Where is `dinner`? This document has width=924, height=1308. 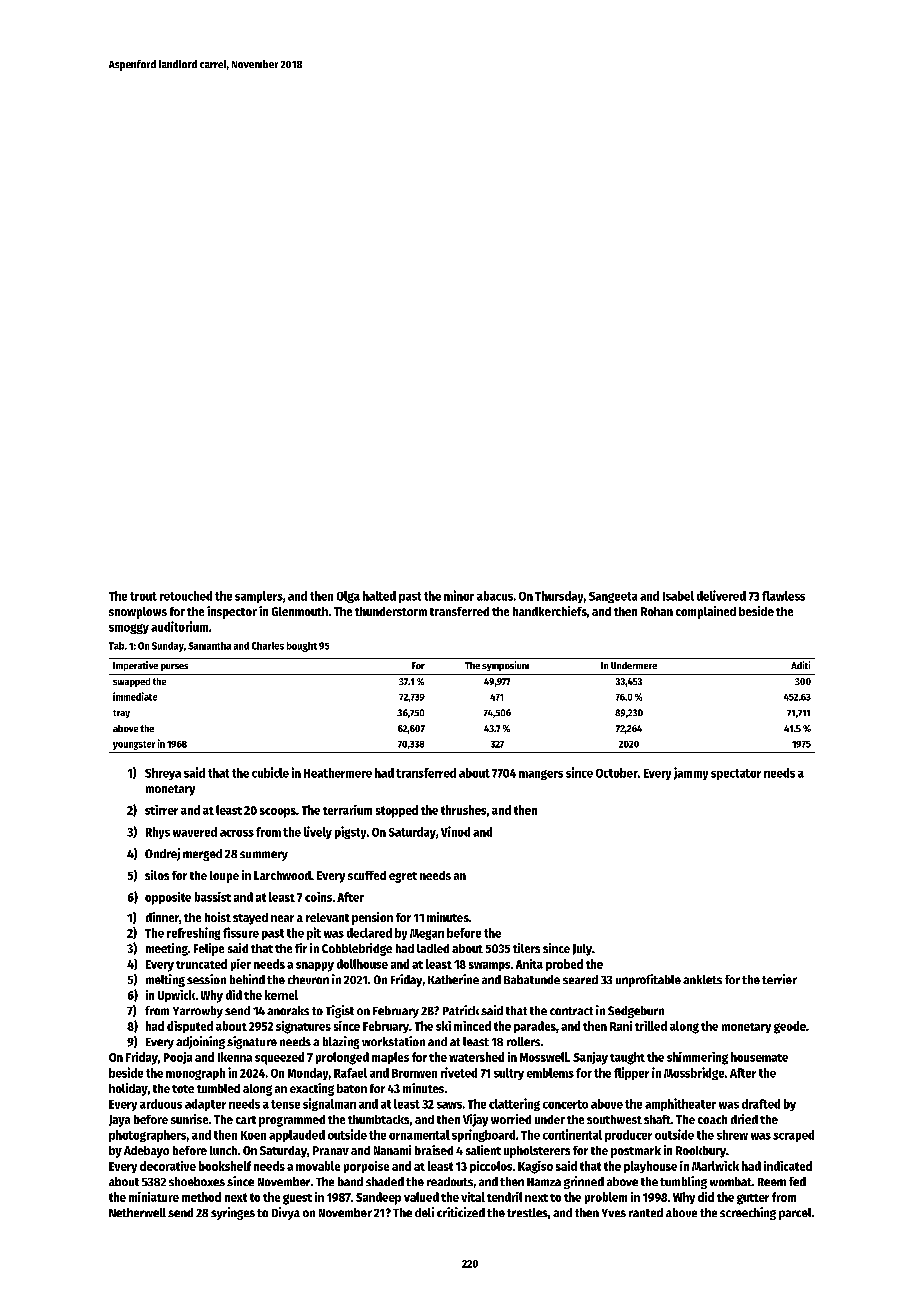 dinner is located at coordinates (162, 917).
